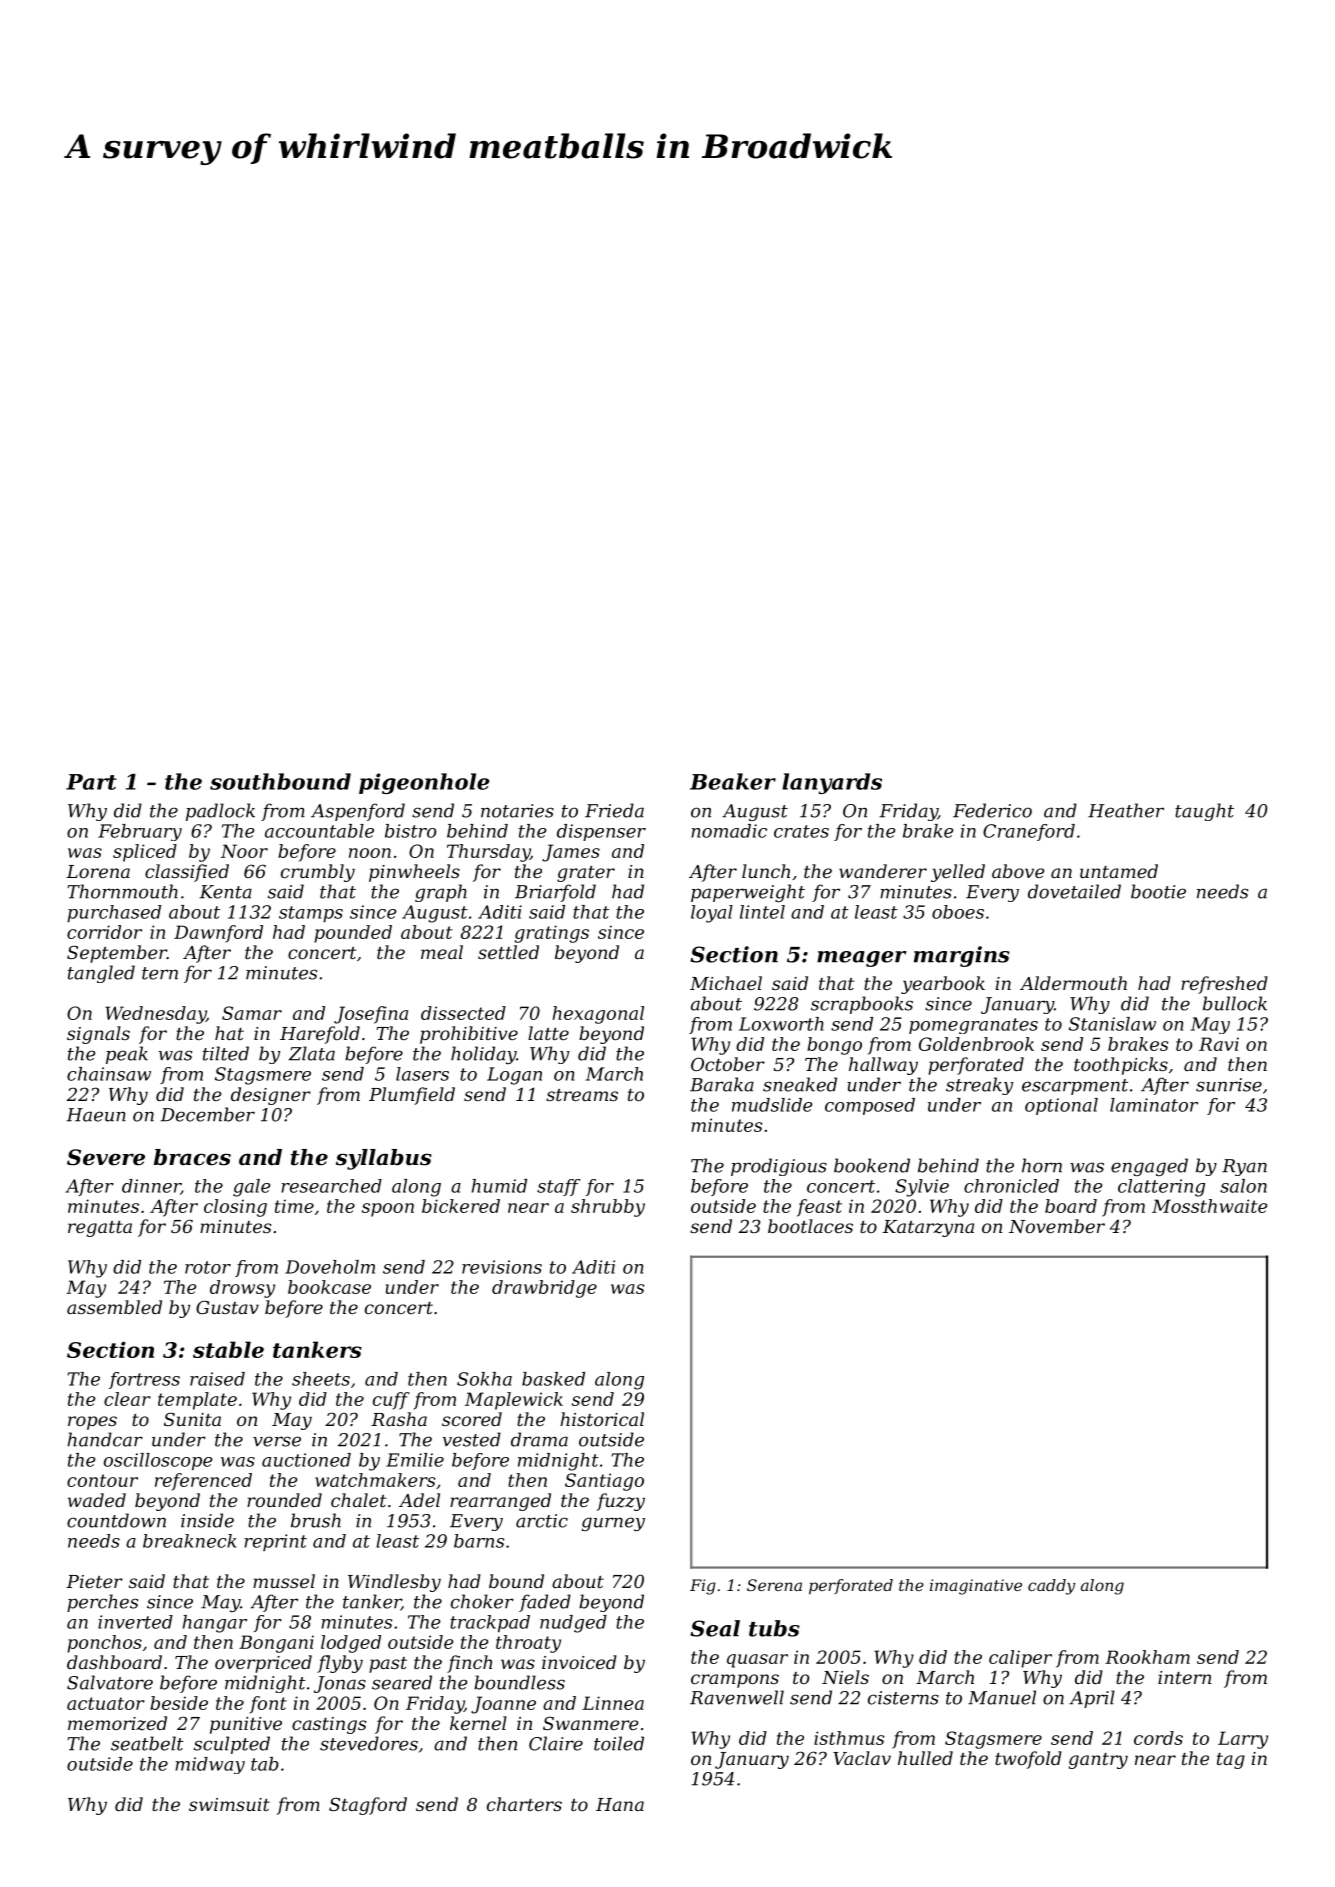  What do you see at coordinates (1210, 1206) in the screenshot?
I see `Mossthwaite` at bounding box center [1210, 1206].
